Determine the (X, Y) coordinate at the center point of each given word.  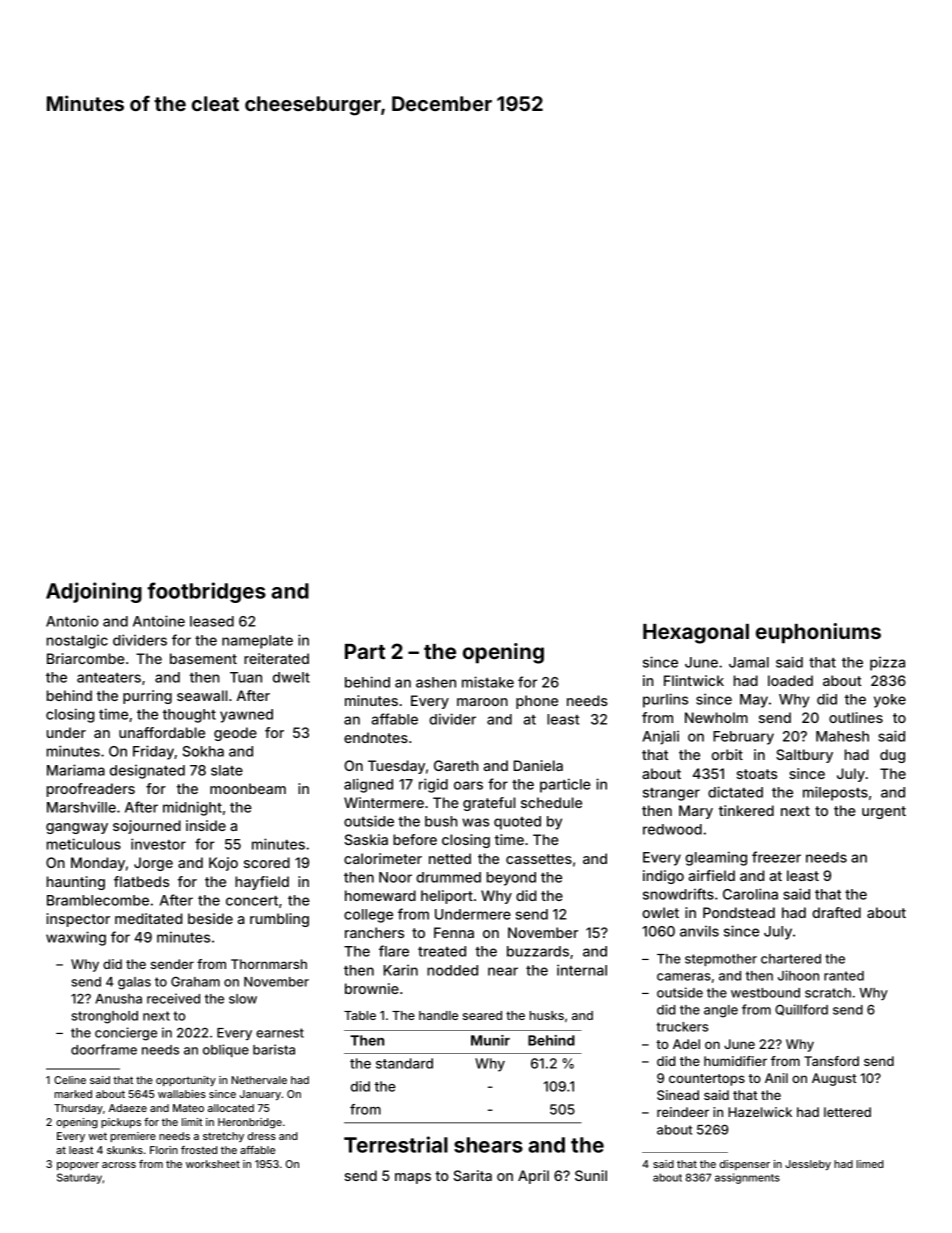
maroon (482, 702)
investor (158, 844)
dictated (735, 792)
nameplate (257, 642)
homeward (380, 895)
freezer (776, 857)
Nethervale (259, 1080)
